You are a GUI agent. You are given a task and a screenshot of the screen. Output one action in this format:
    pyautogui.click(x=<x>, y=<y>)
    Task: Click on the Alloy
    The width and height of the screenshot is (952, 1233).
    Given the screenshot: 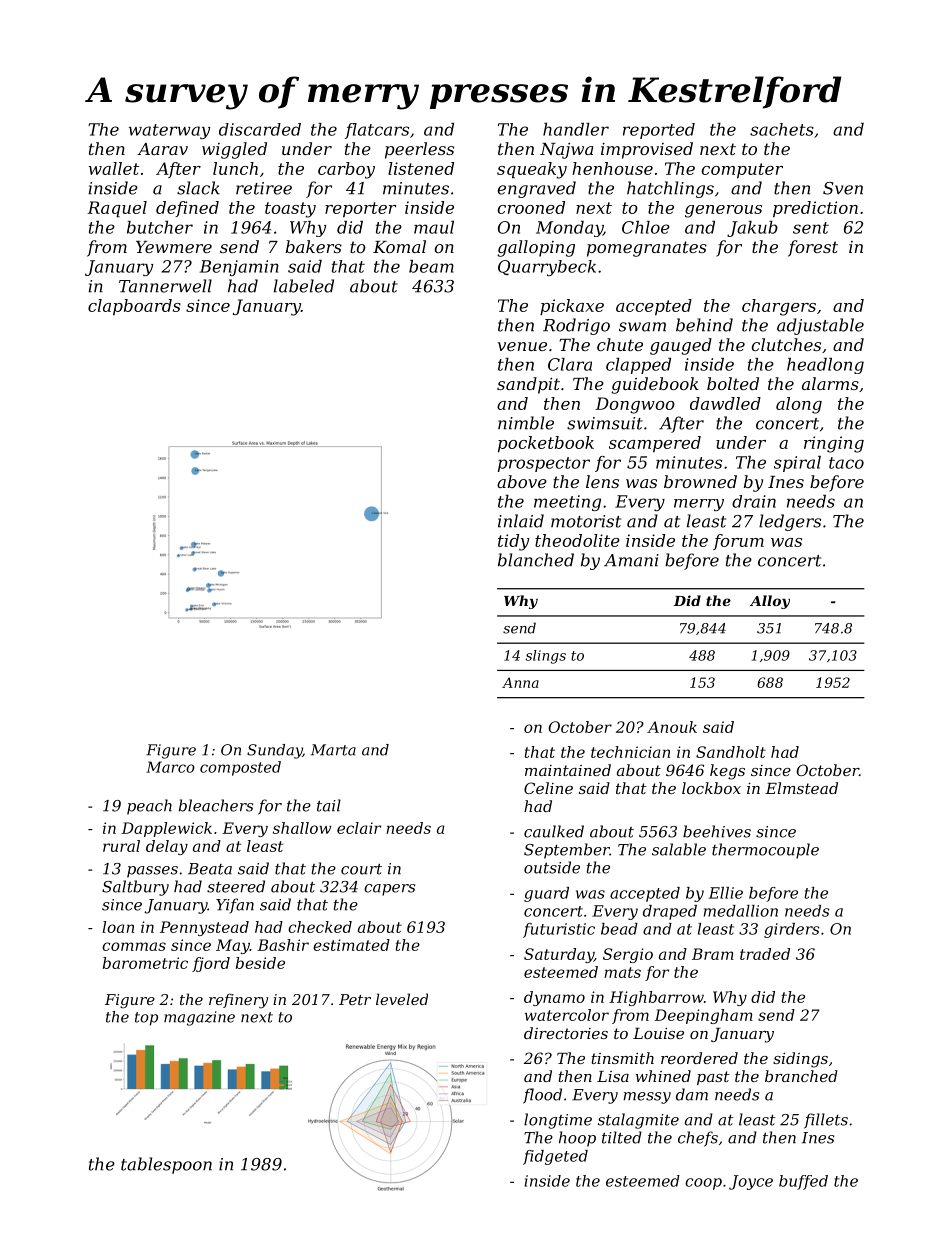 What is the action you would take?
    pyautogui.click(x=770, y=602)
